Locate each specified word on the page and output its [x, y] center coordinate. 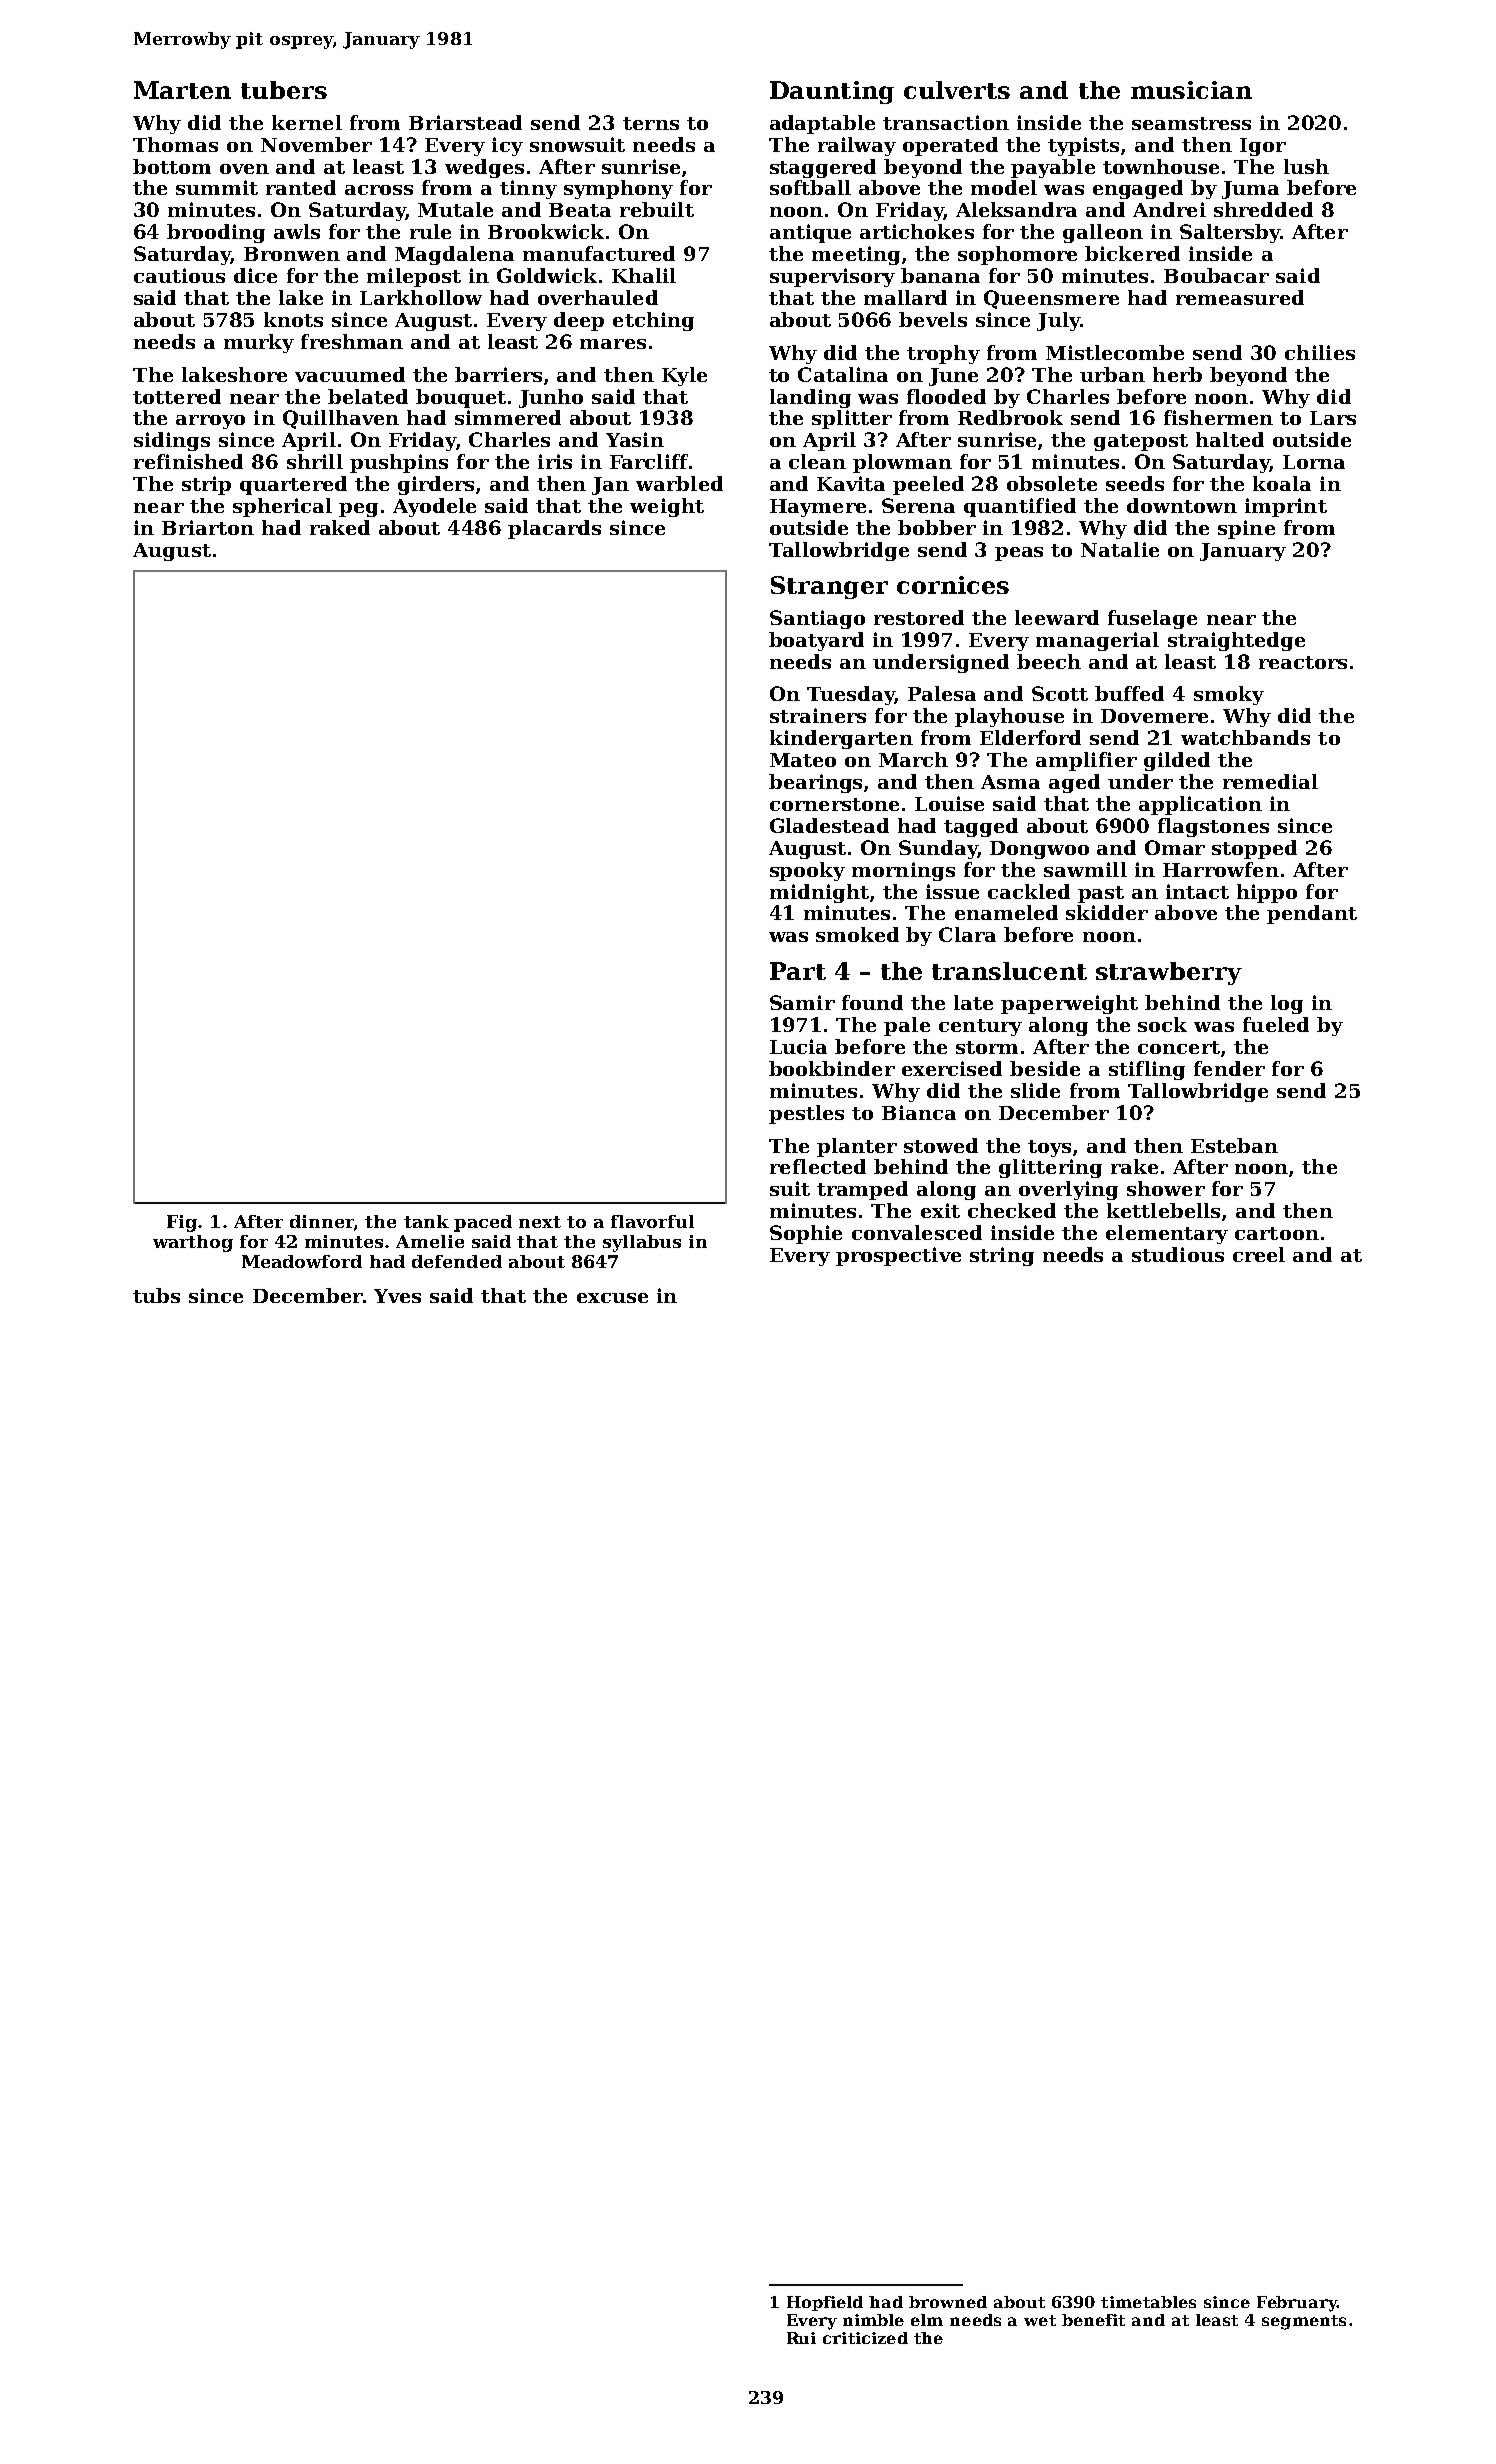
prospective [898, 1256]
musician [1191, 90]
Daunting [832, 92]
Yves [397, 1296]
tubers [284, 90]
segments [1304, 2322]
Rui [801, 2338]
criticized [865, 2338]
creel [1259, 1254]
